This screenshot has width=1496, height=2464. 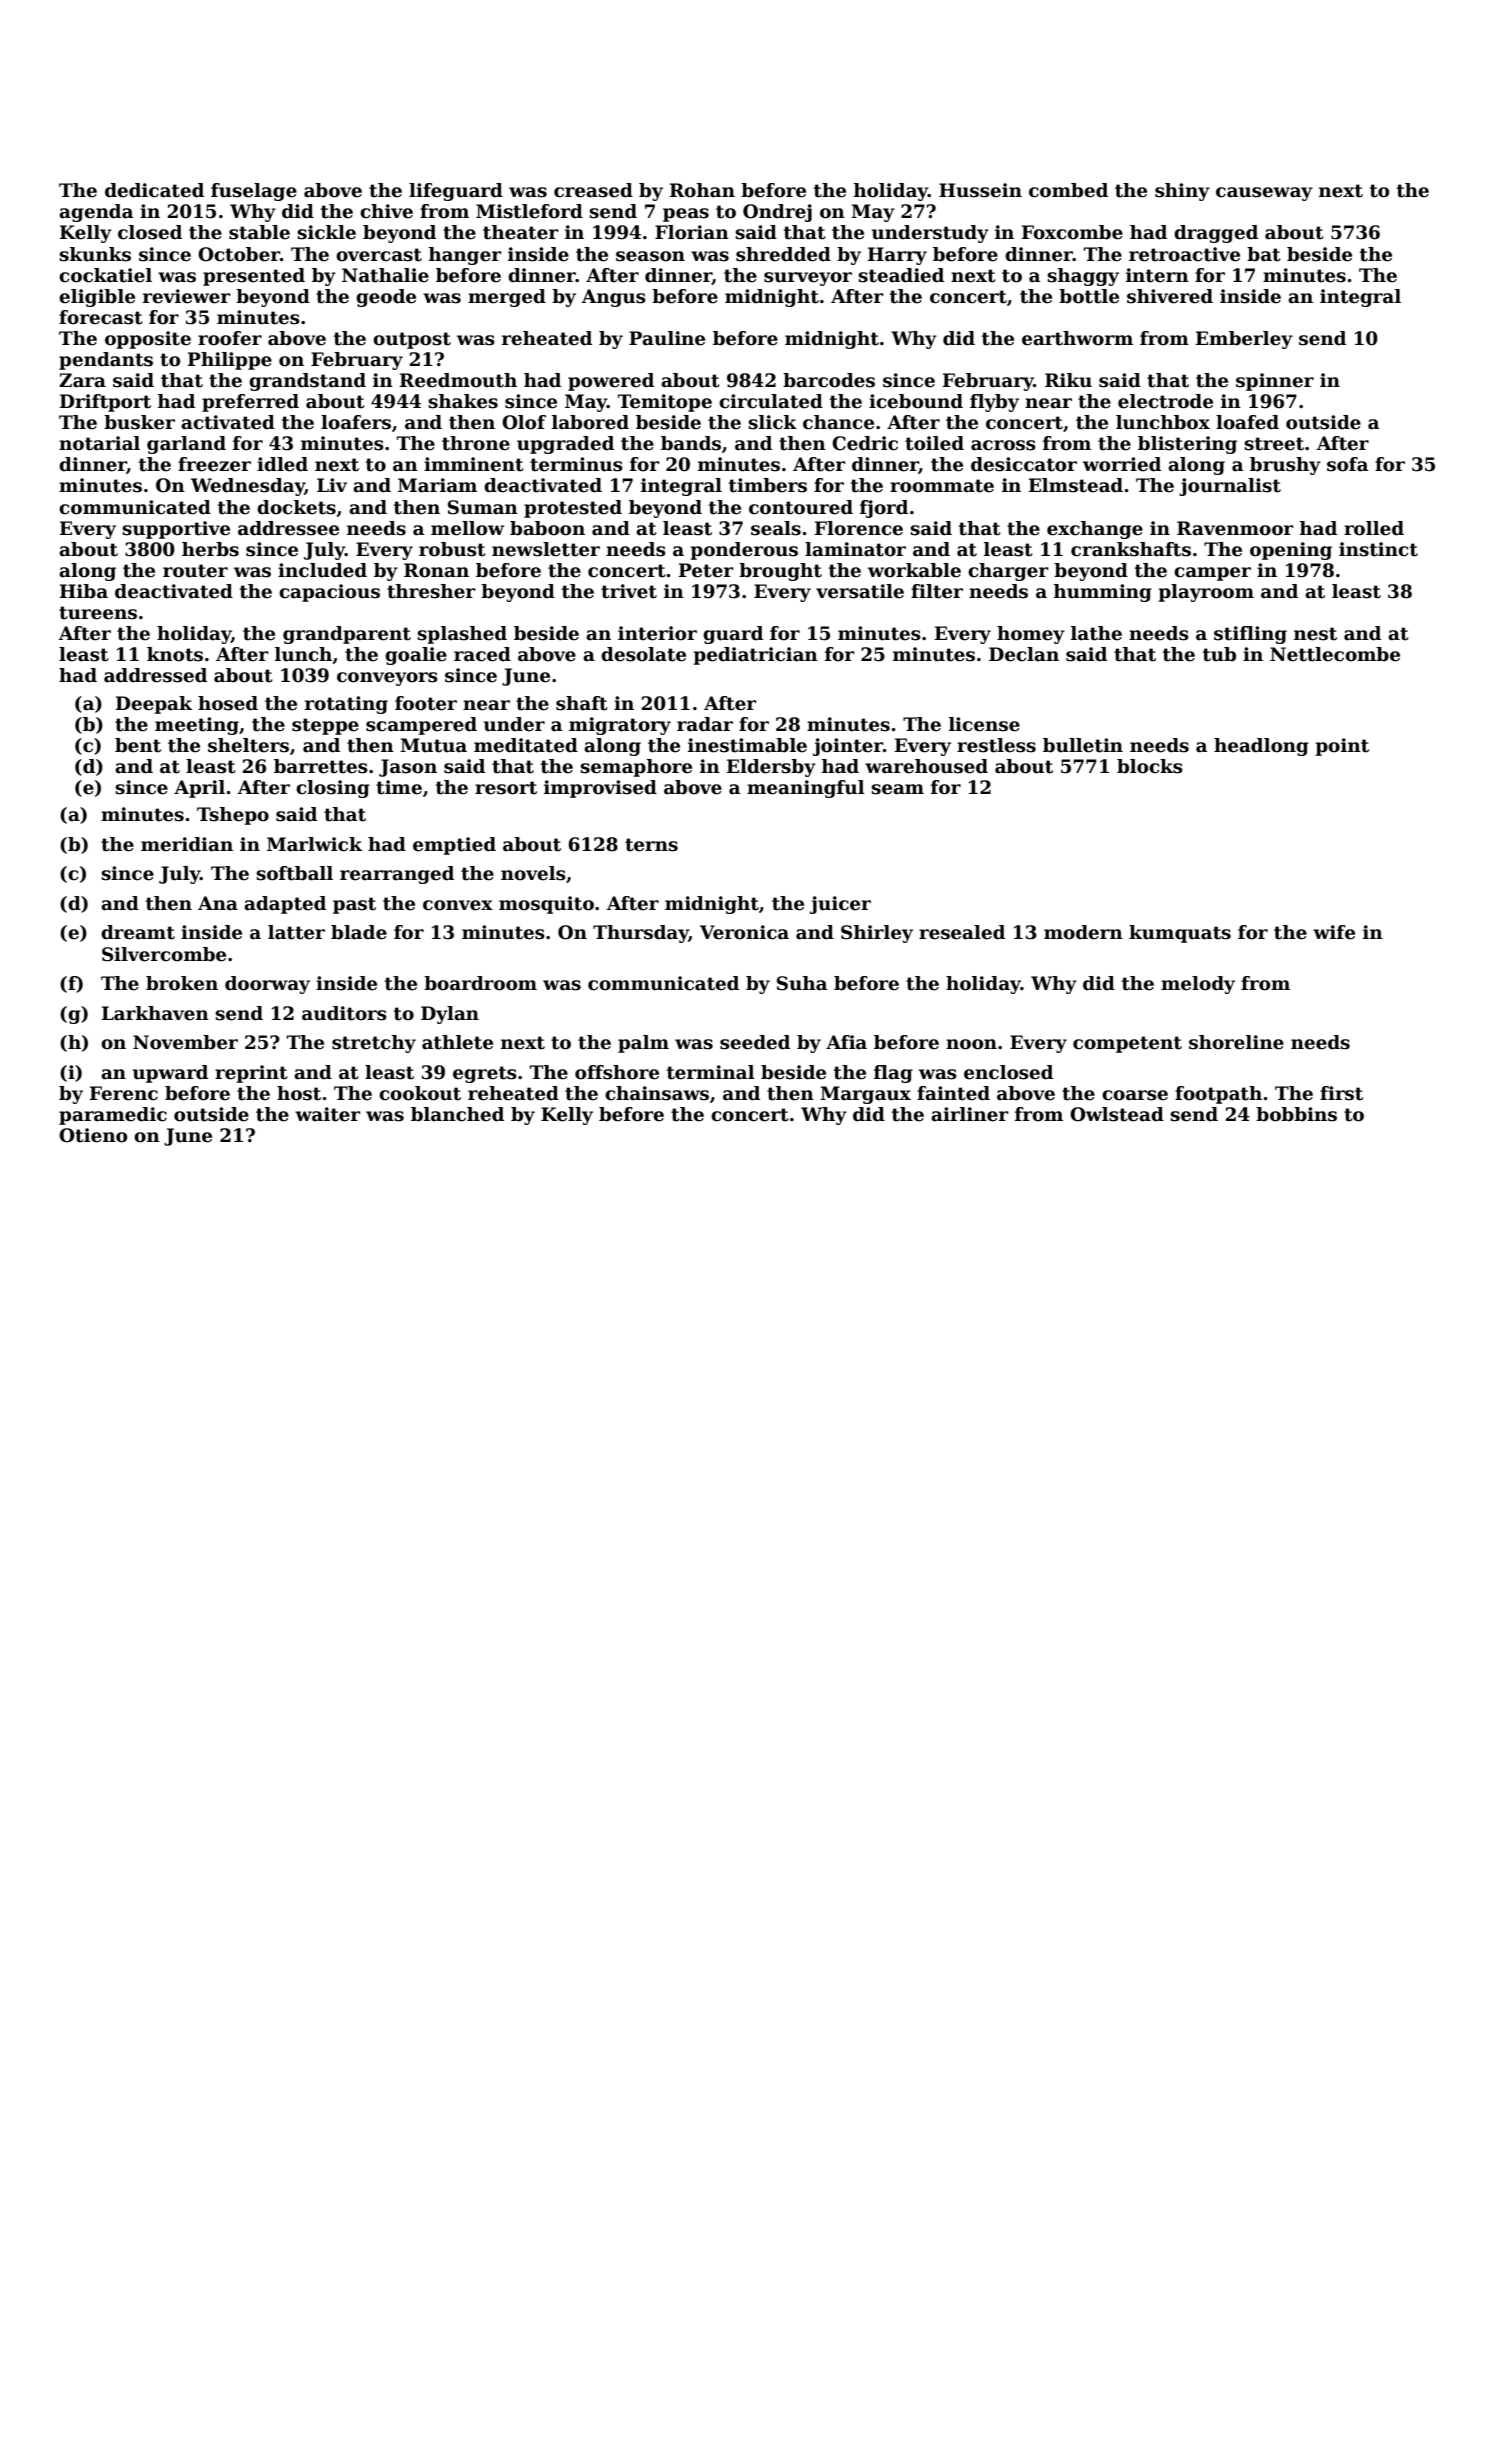 I want to click on auditors, so click(x=344, y=1013).
